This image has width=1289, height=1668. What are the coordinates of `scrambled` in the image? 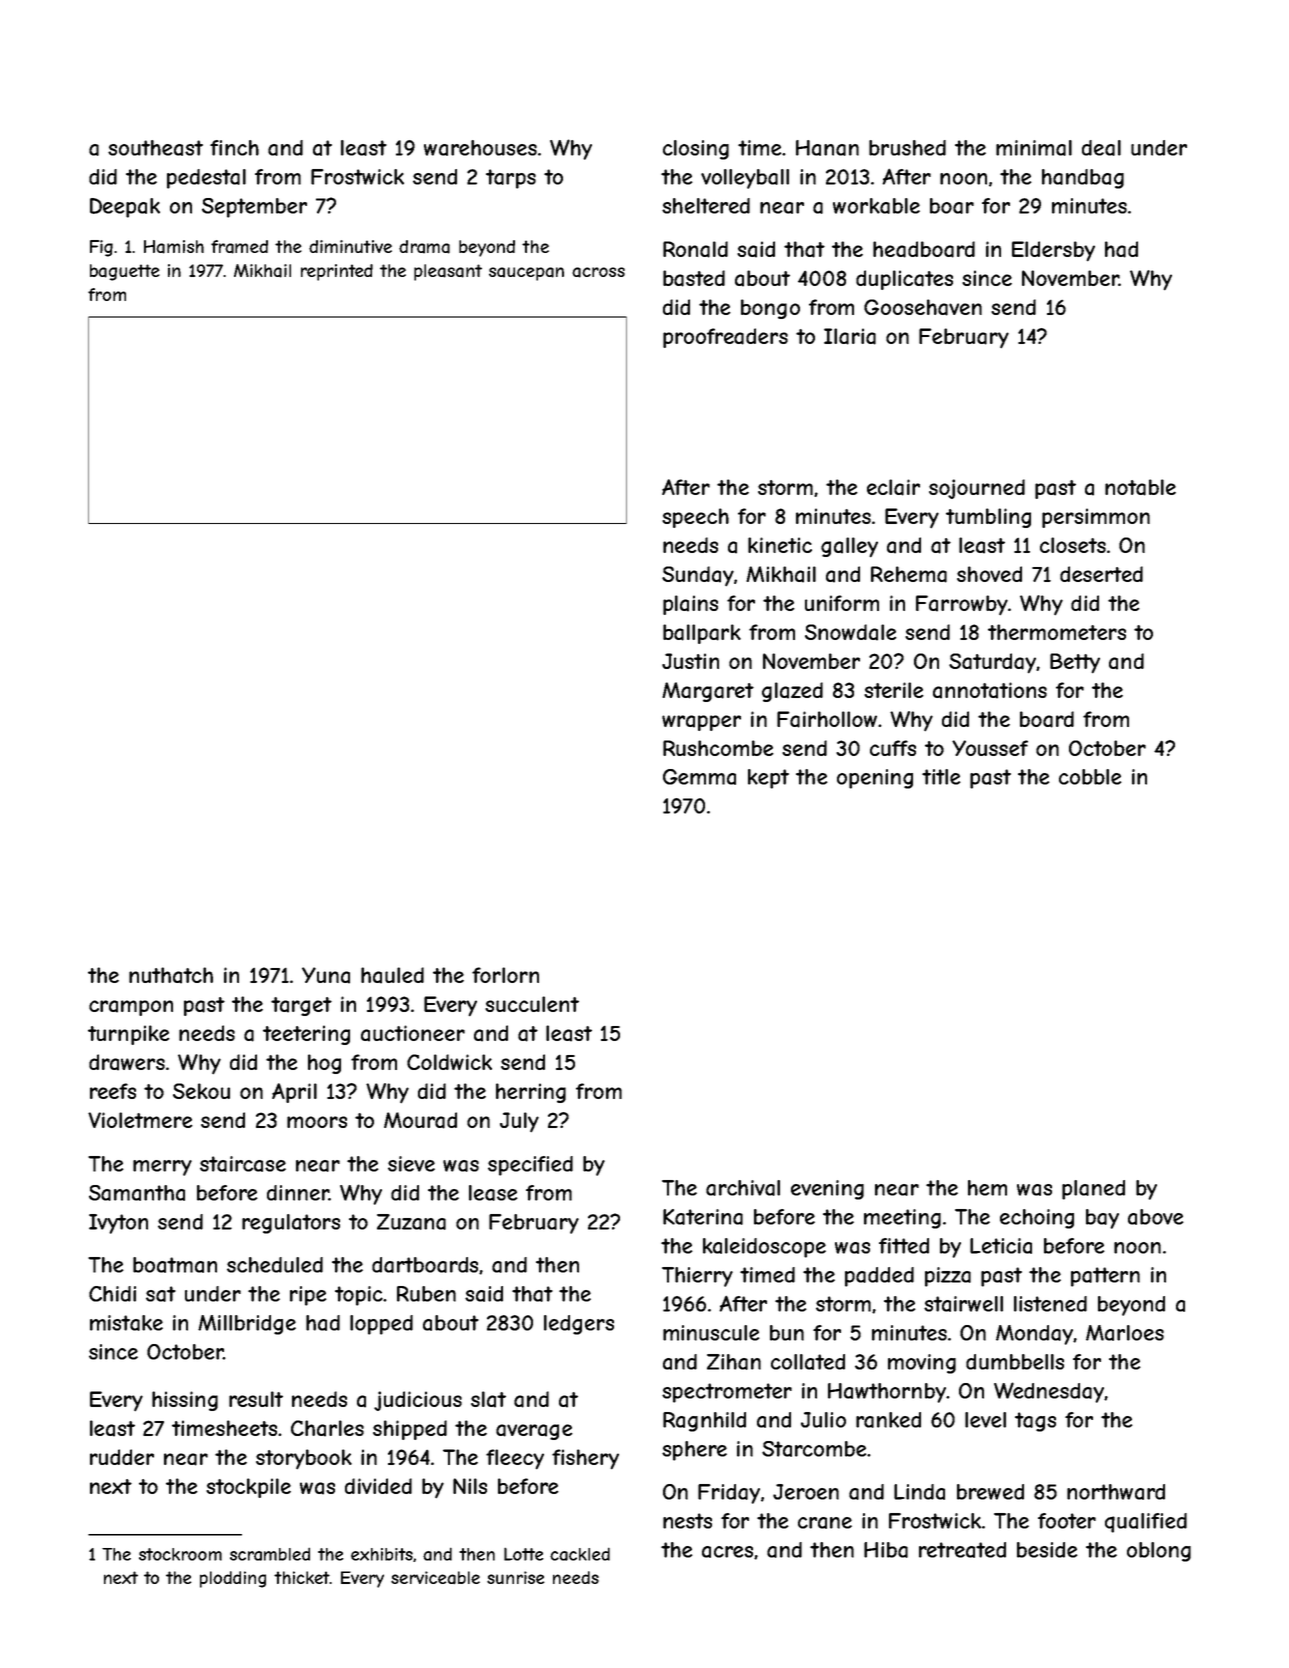 It's located at (270, 1554).
